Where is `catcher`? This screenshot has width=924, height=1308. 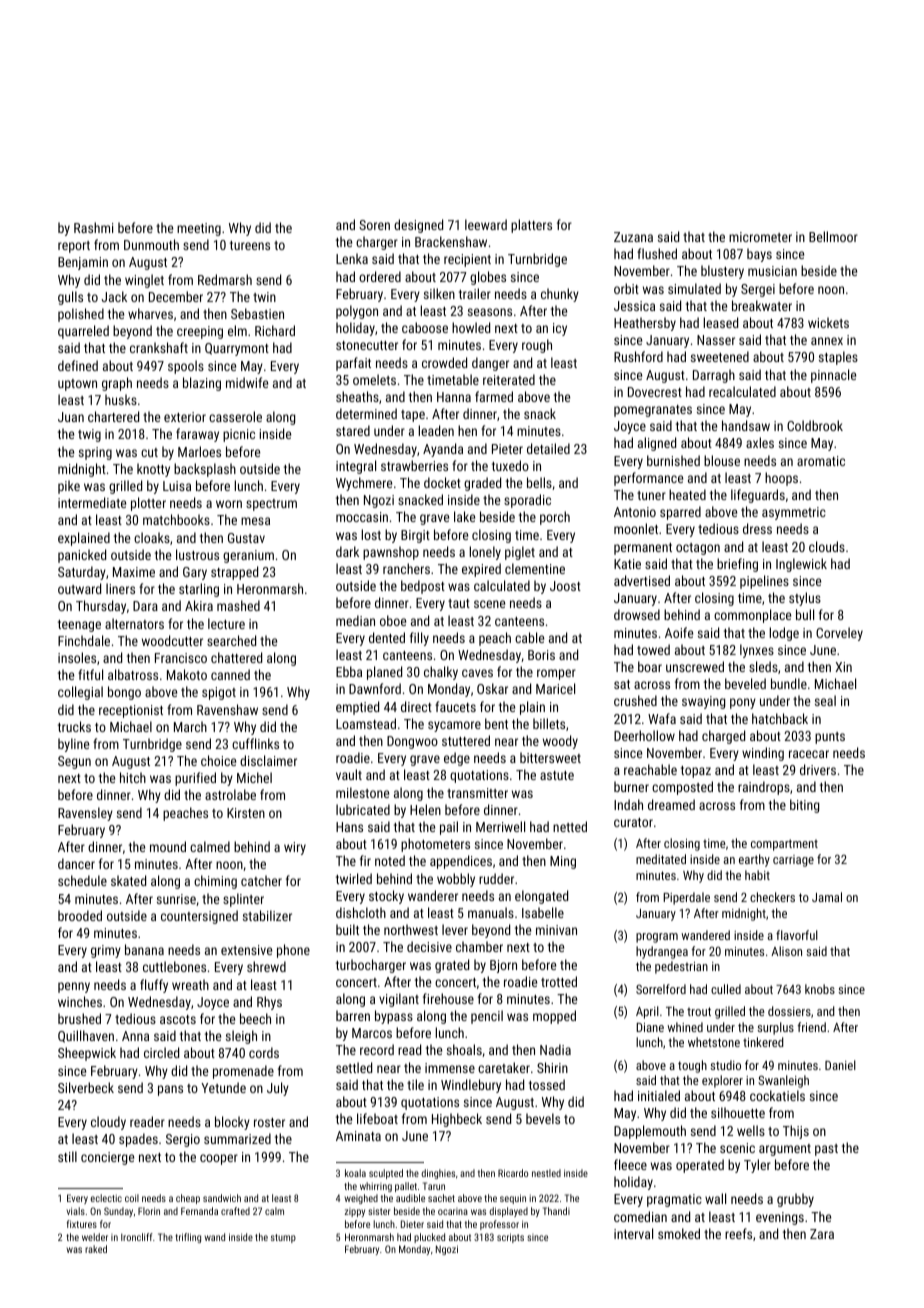 catcher is located at coordinates (261, 880).
